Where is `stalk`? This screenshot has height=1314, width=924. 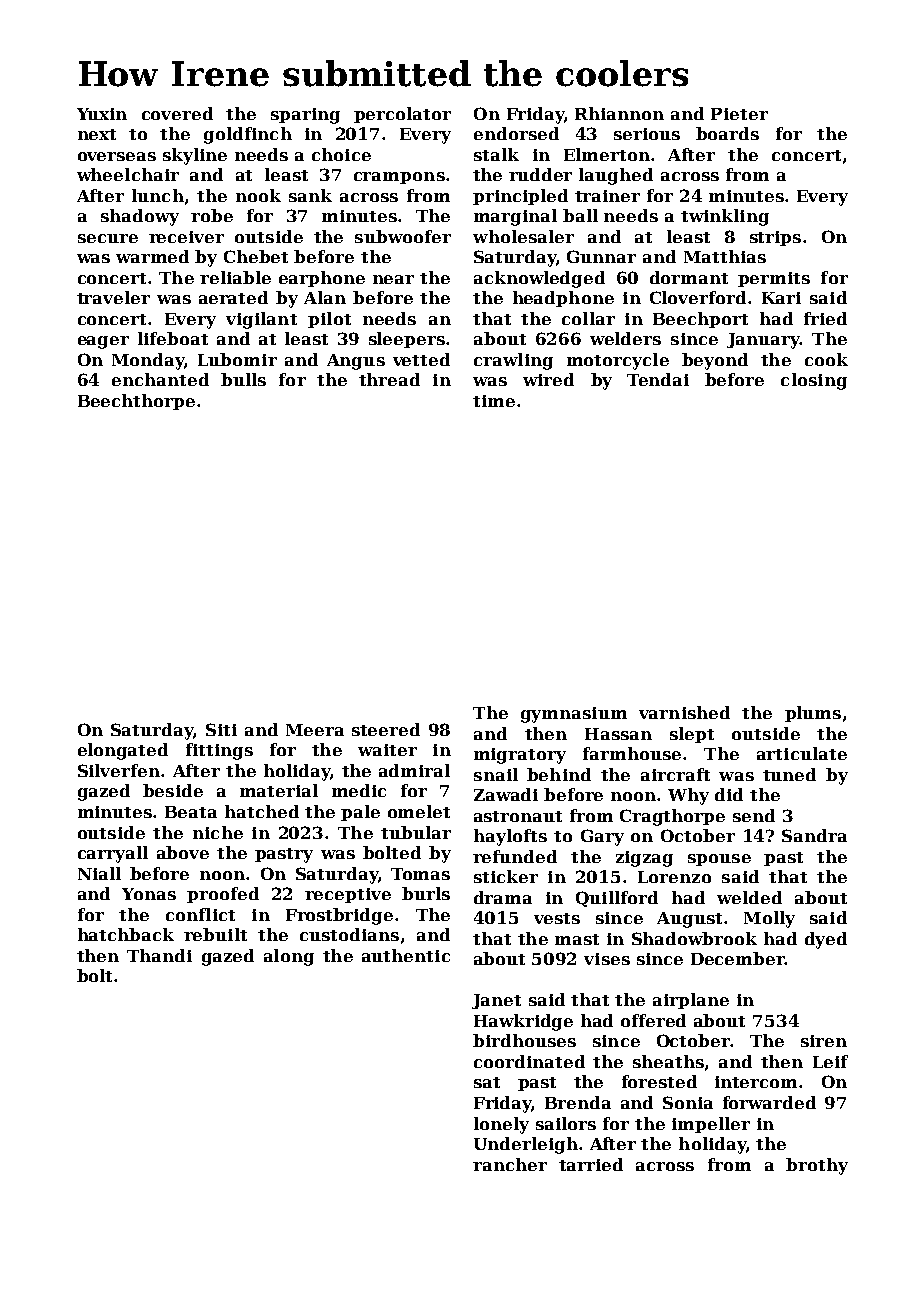
stalk is located at coordinates (496, 154).
